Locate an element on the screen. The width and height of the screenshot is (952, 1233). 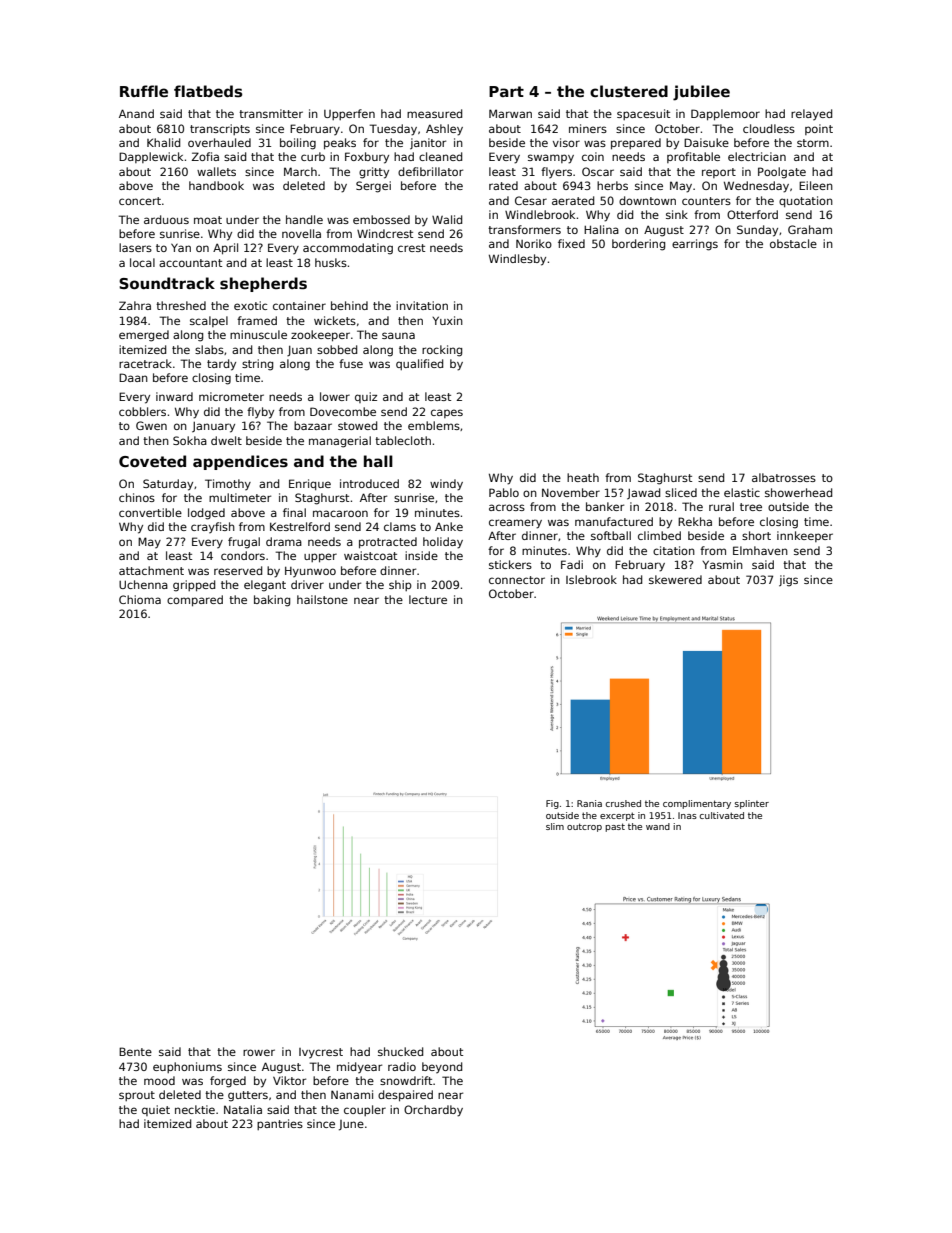
compared is located at coordinates (195, 601).
